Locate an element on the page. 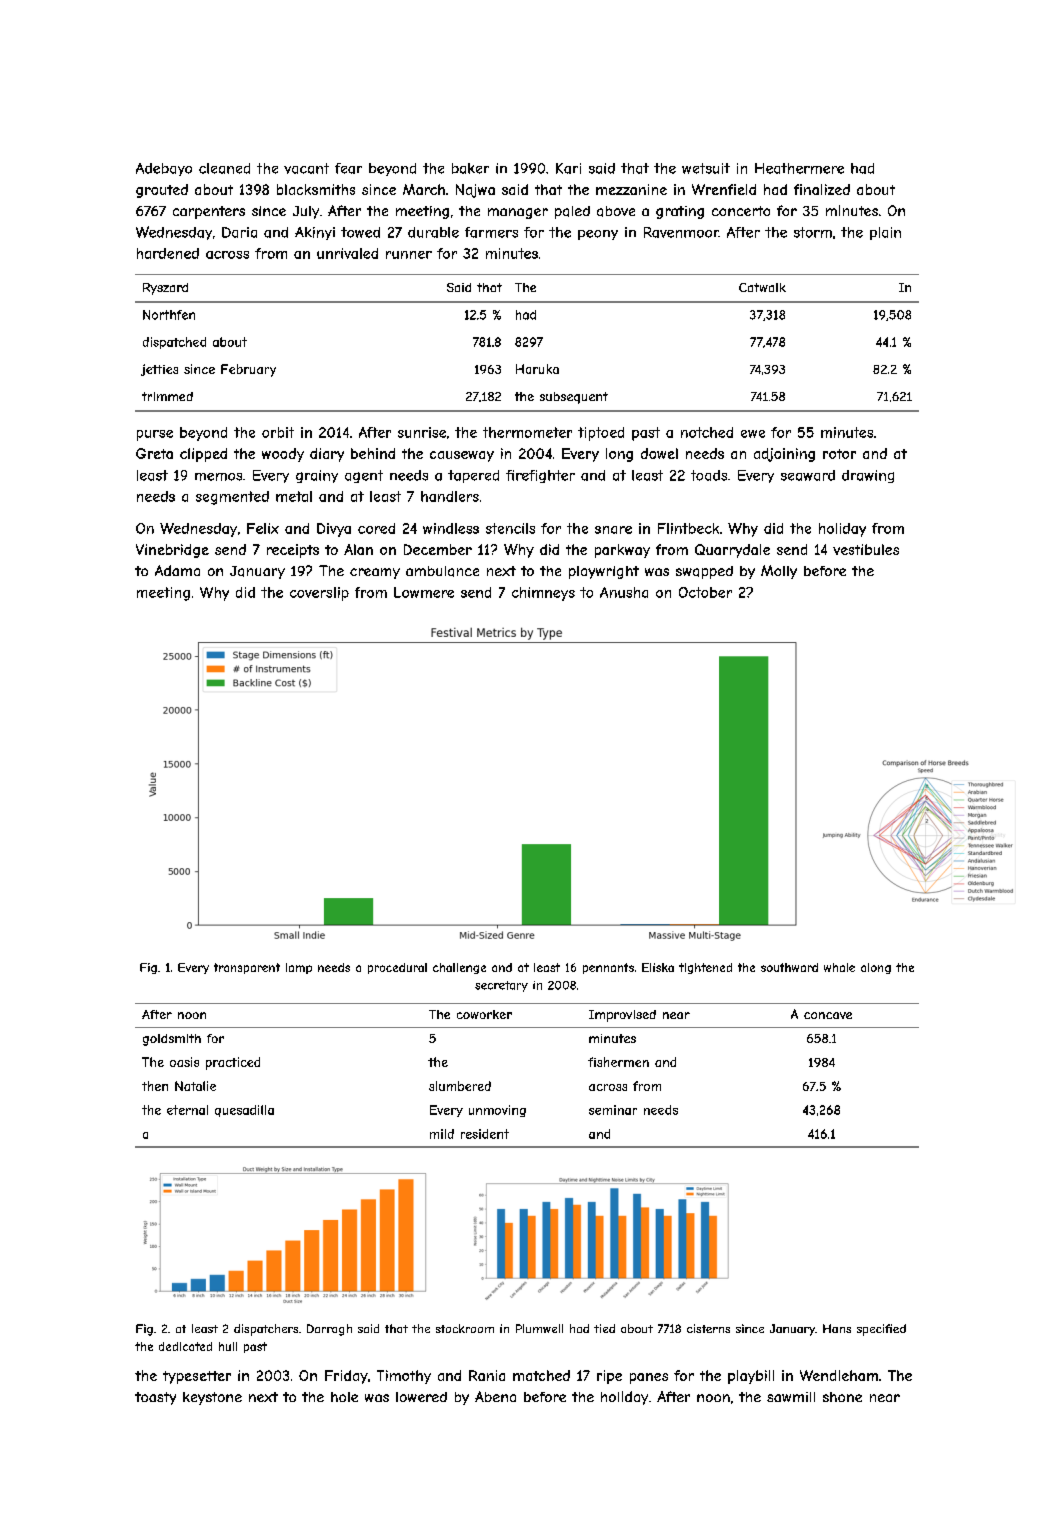  Catwalk is located at coordinates (762, 287).
